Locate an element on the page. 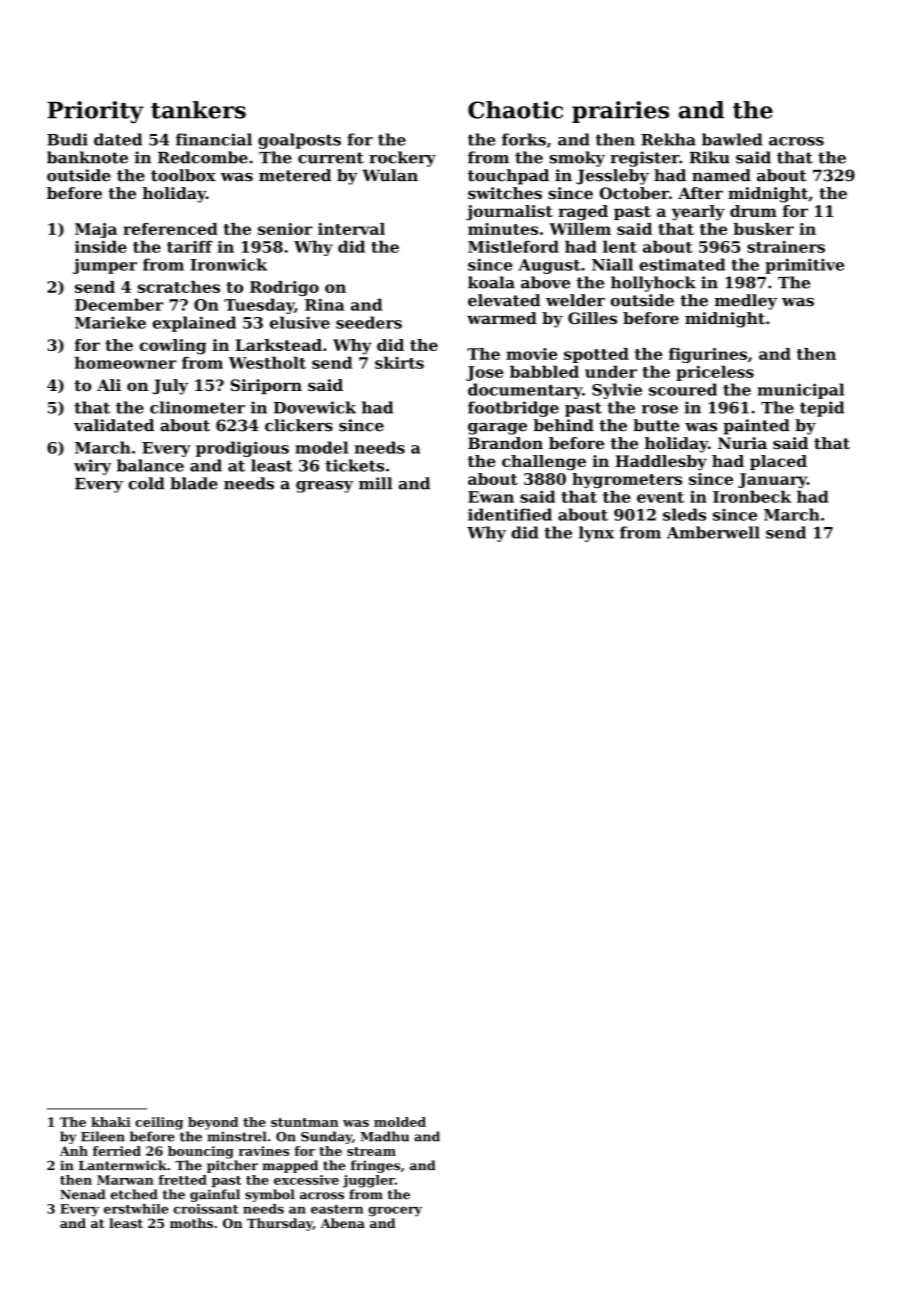 The height and width of the image is (1316, 908). grocery is located at coordinates (395, 1212).
